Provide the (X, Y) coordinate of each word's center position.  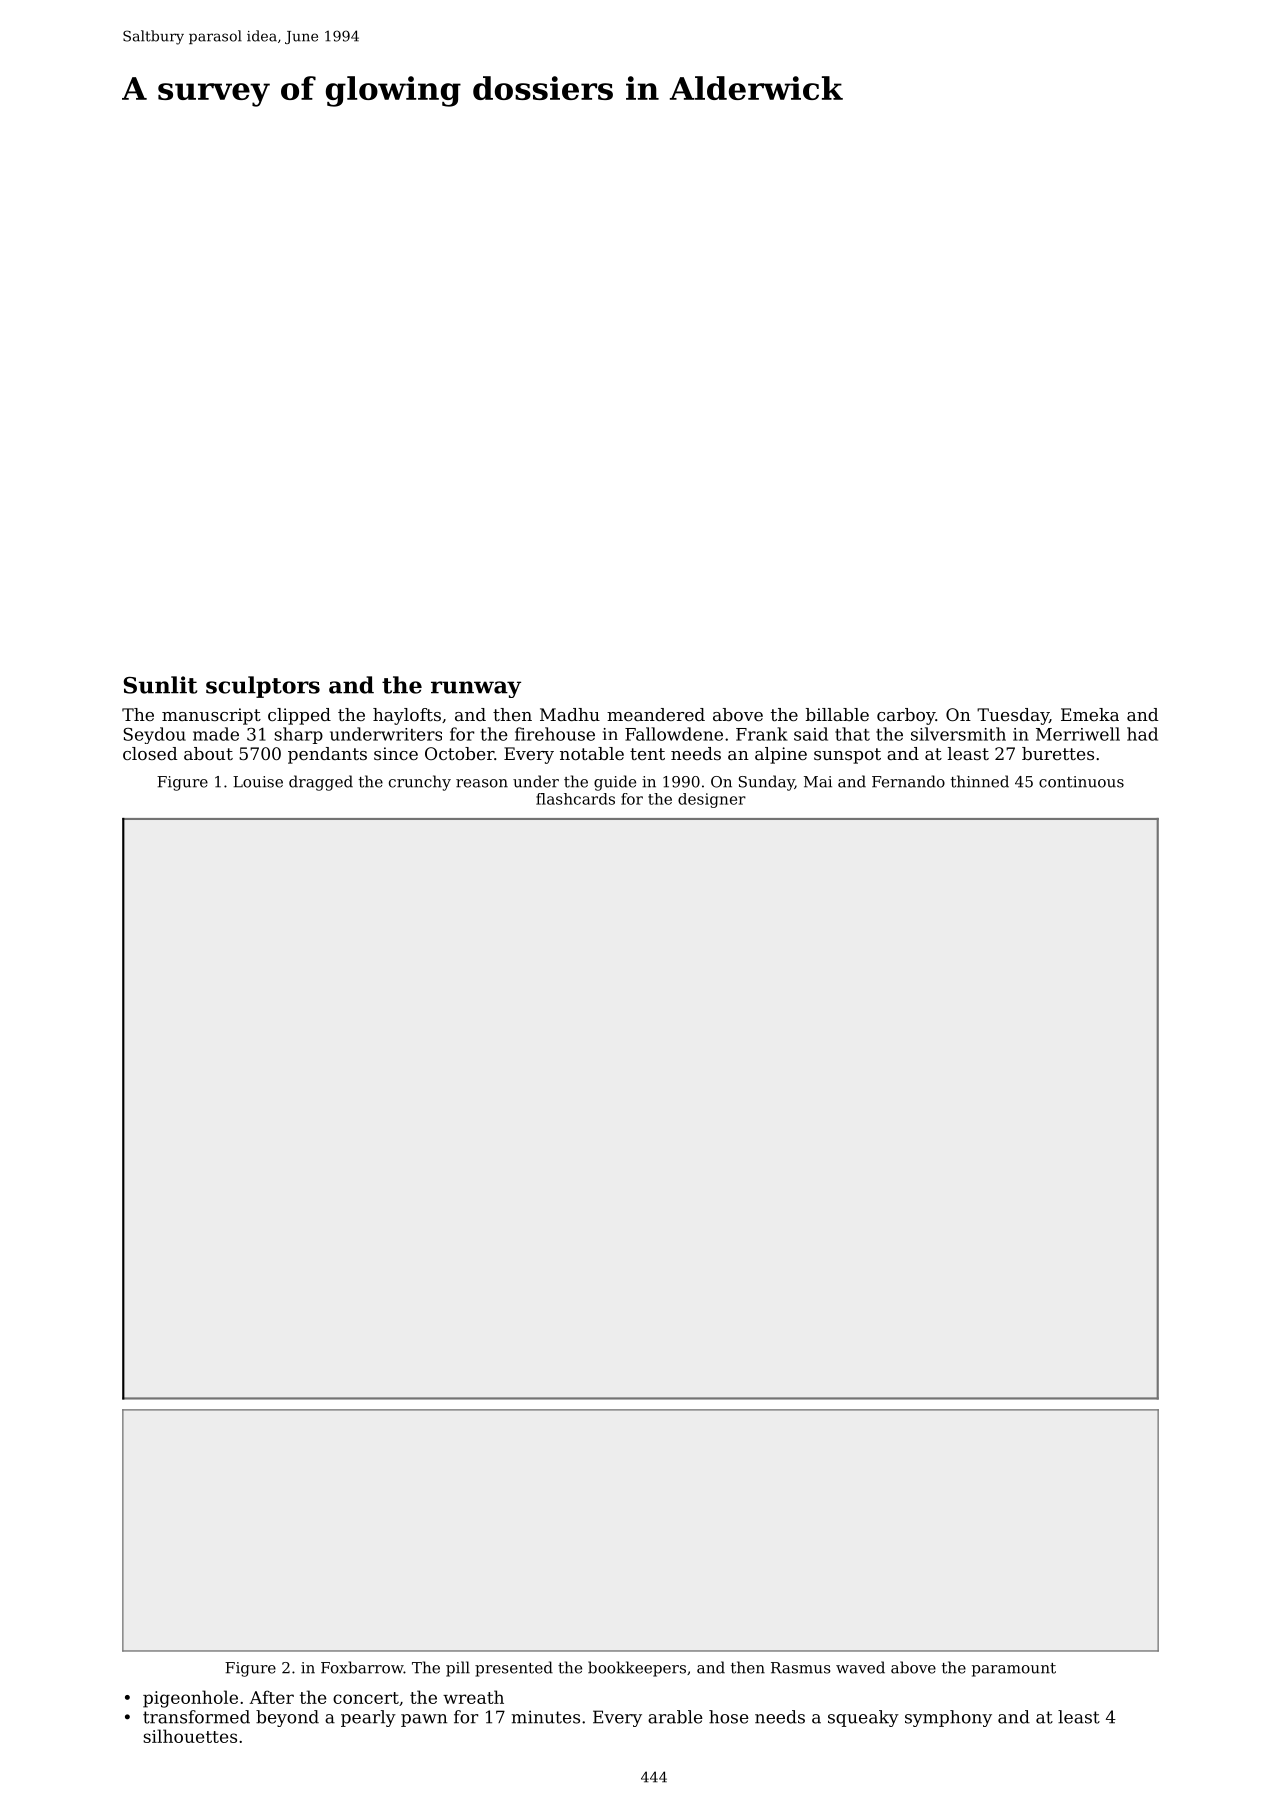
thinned (980, 781)
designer (712, 800)
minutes (545, 1717)
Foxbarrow (362, 1667)
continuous (1081, 782)
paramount (1014, 1670)
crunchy (420, 783)
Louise (258, 782)
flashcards (575, 799)
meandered (656, 714)
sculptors (263, 687)
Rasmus (800, 1668)
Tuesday (1013, 716)
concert (366, 1698)
